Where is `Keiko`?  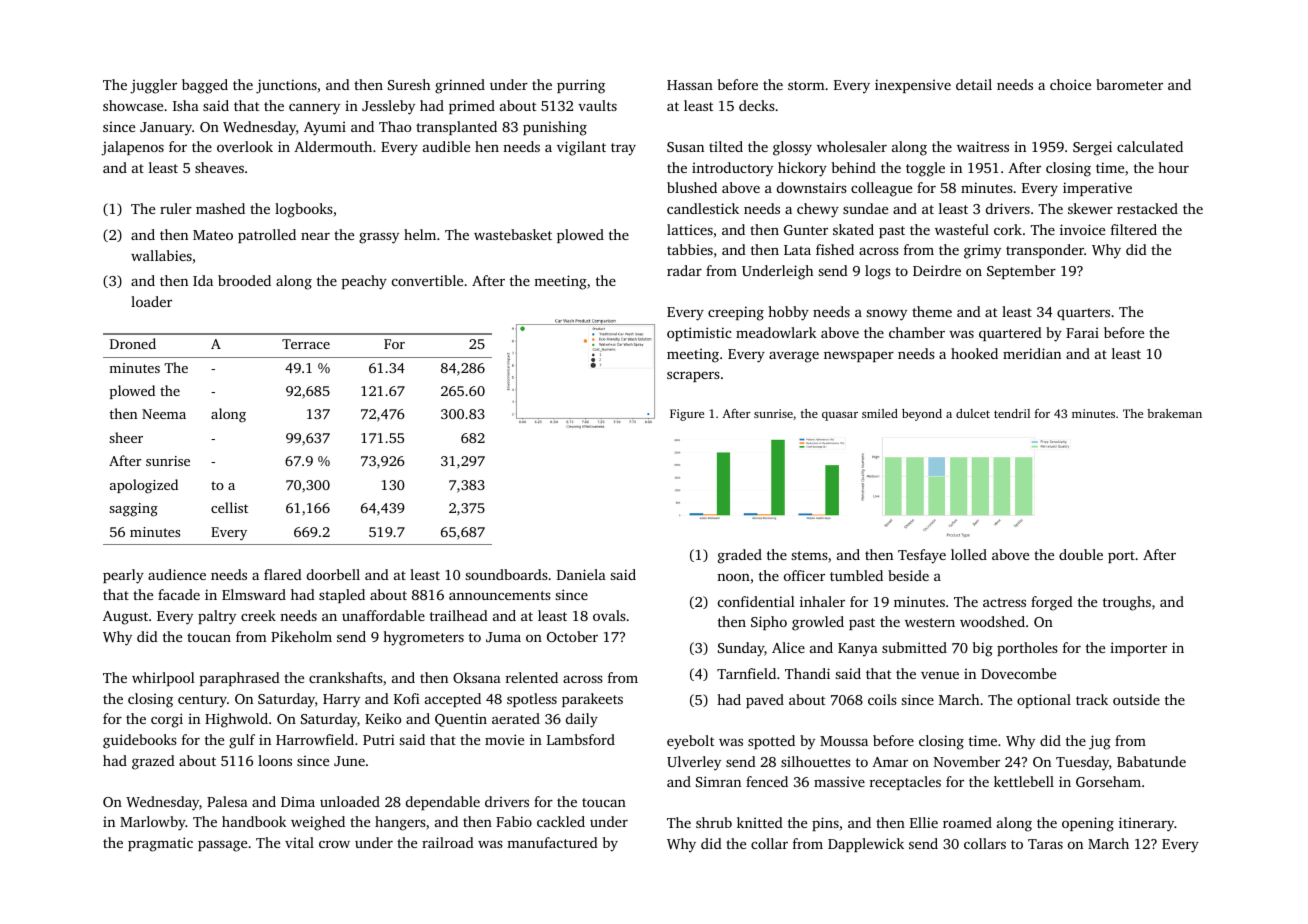
Keiko is located at coordinates (383, 718).
